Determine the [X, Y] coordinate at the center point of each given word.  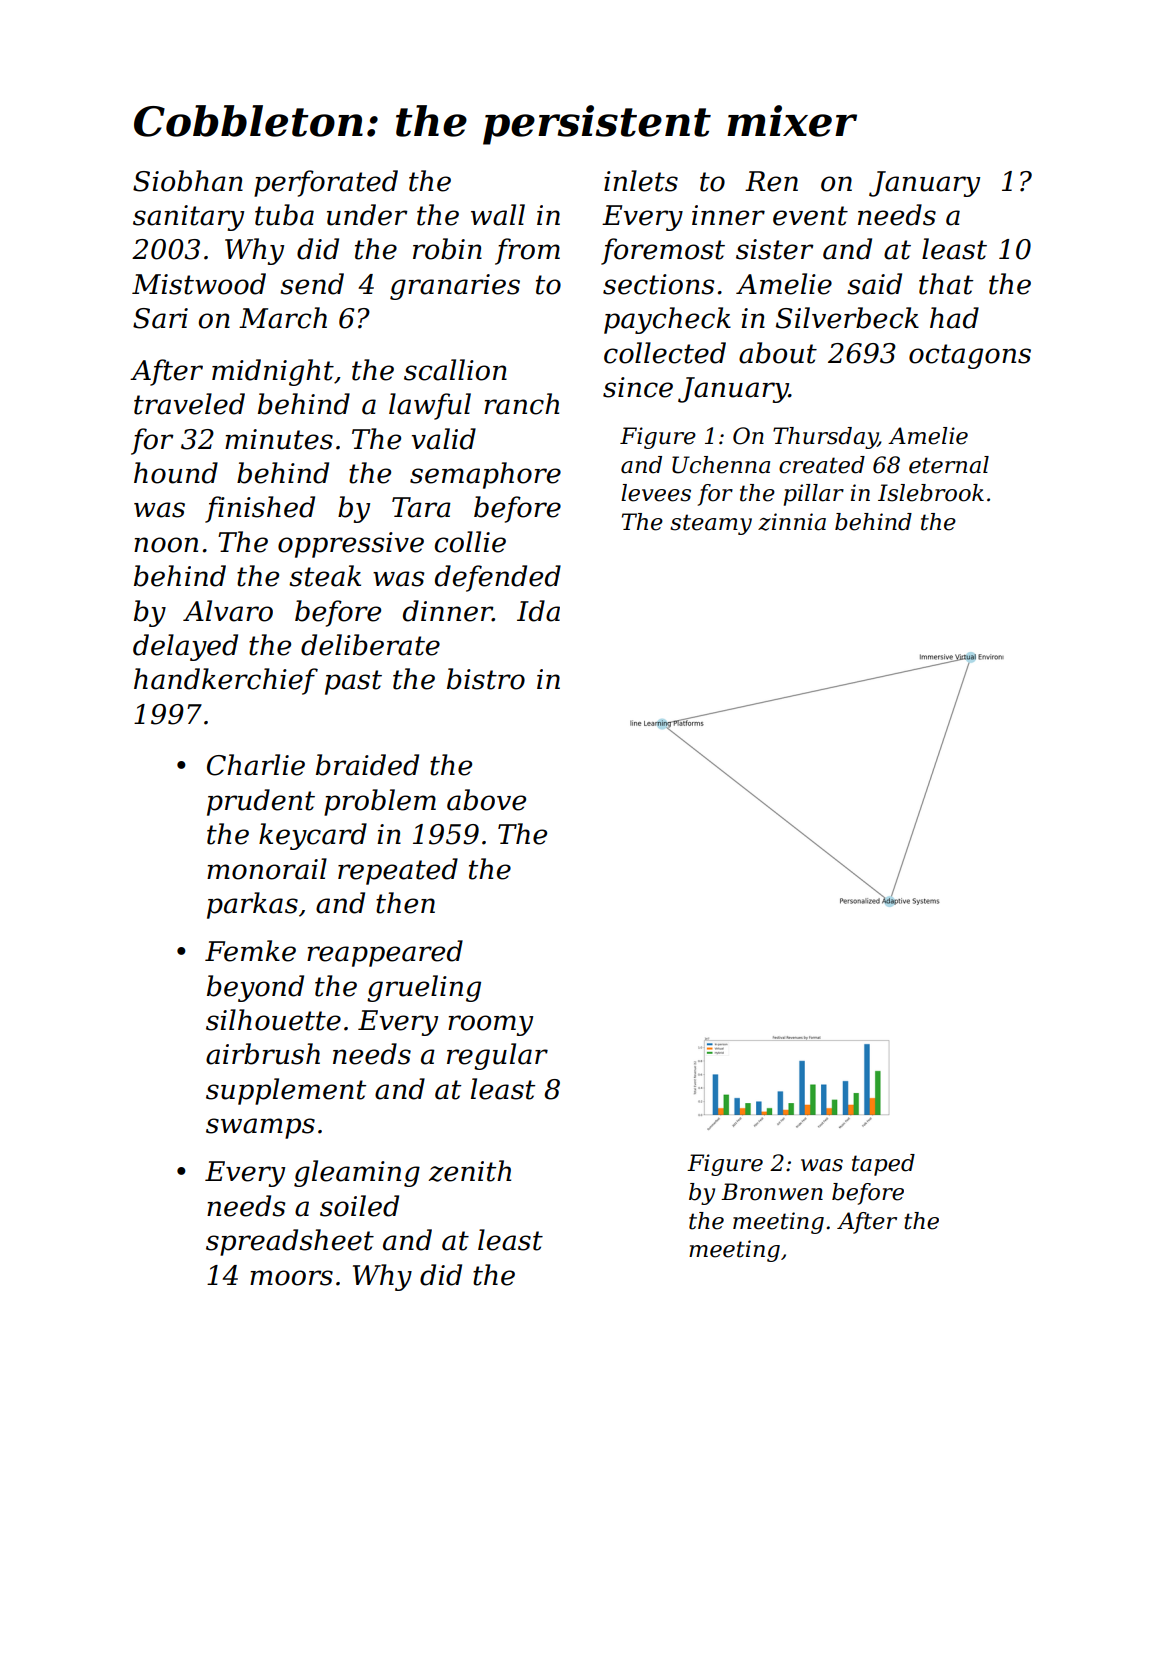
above [486, 800]
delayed [185, 647]
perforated [326, 183]
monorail [267, 869]
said [874, 284]
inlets [641, 181]
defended [498, 578]
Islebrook [931, 493]
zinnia [792, 522]
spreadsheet [290, 1242]
